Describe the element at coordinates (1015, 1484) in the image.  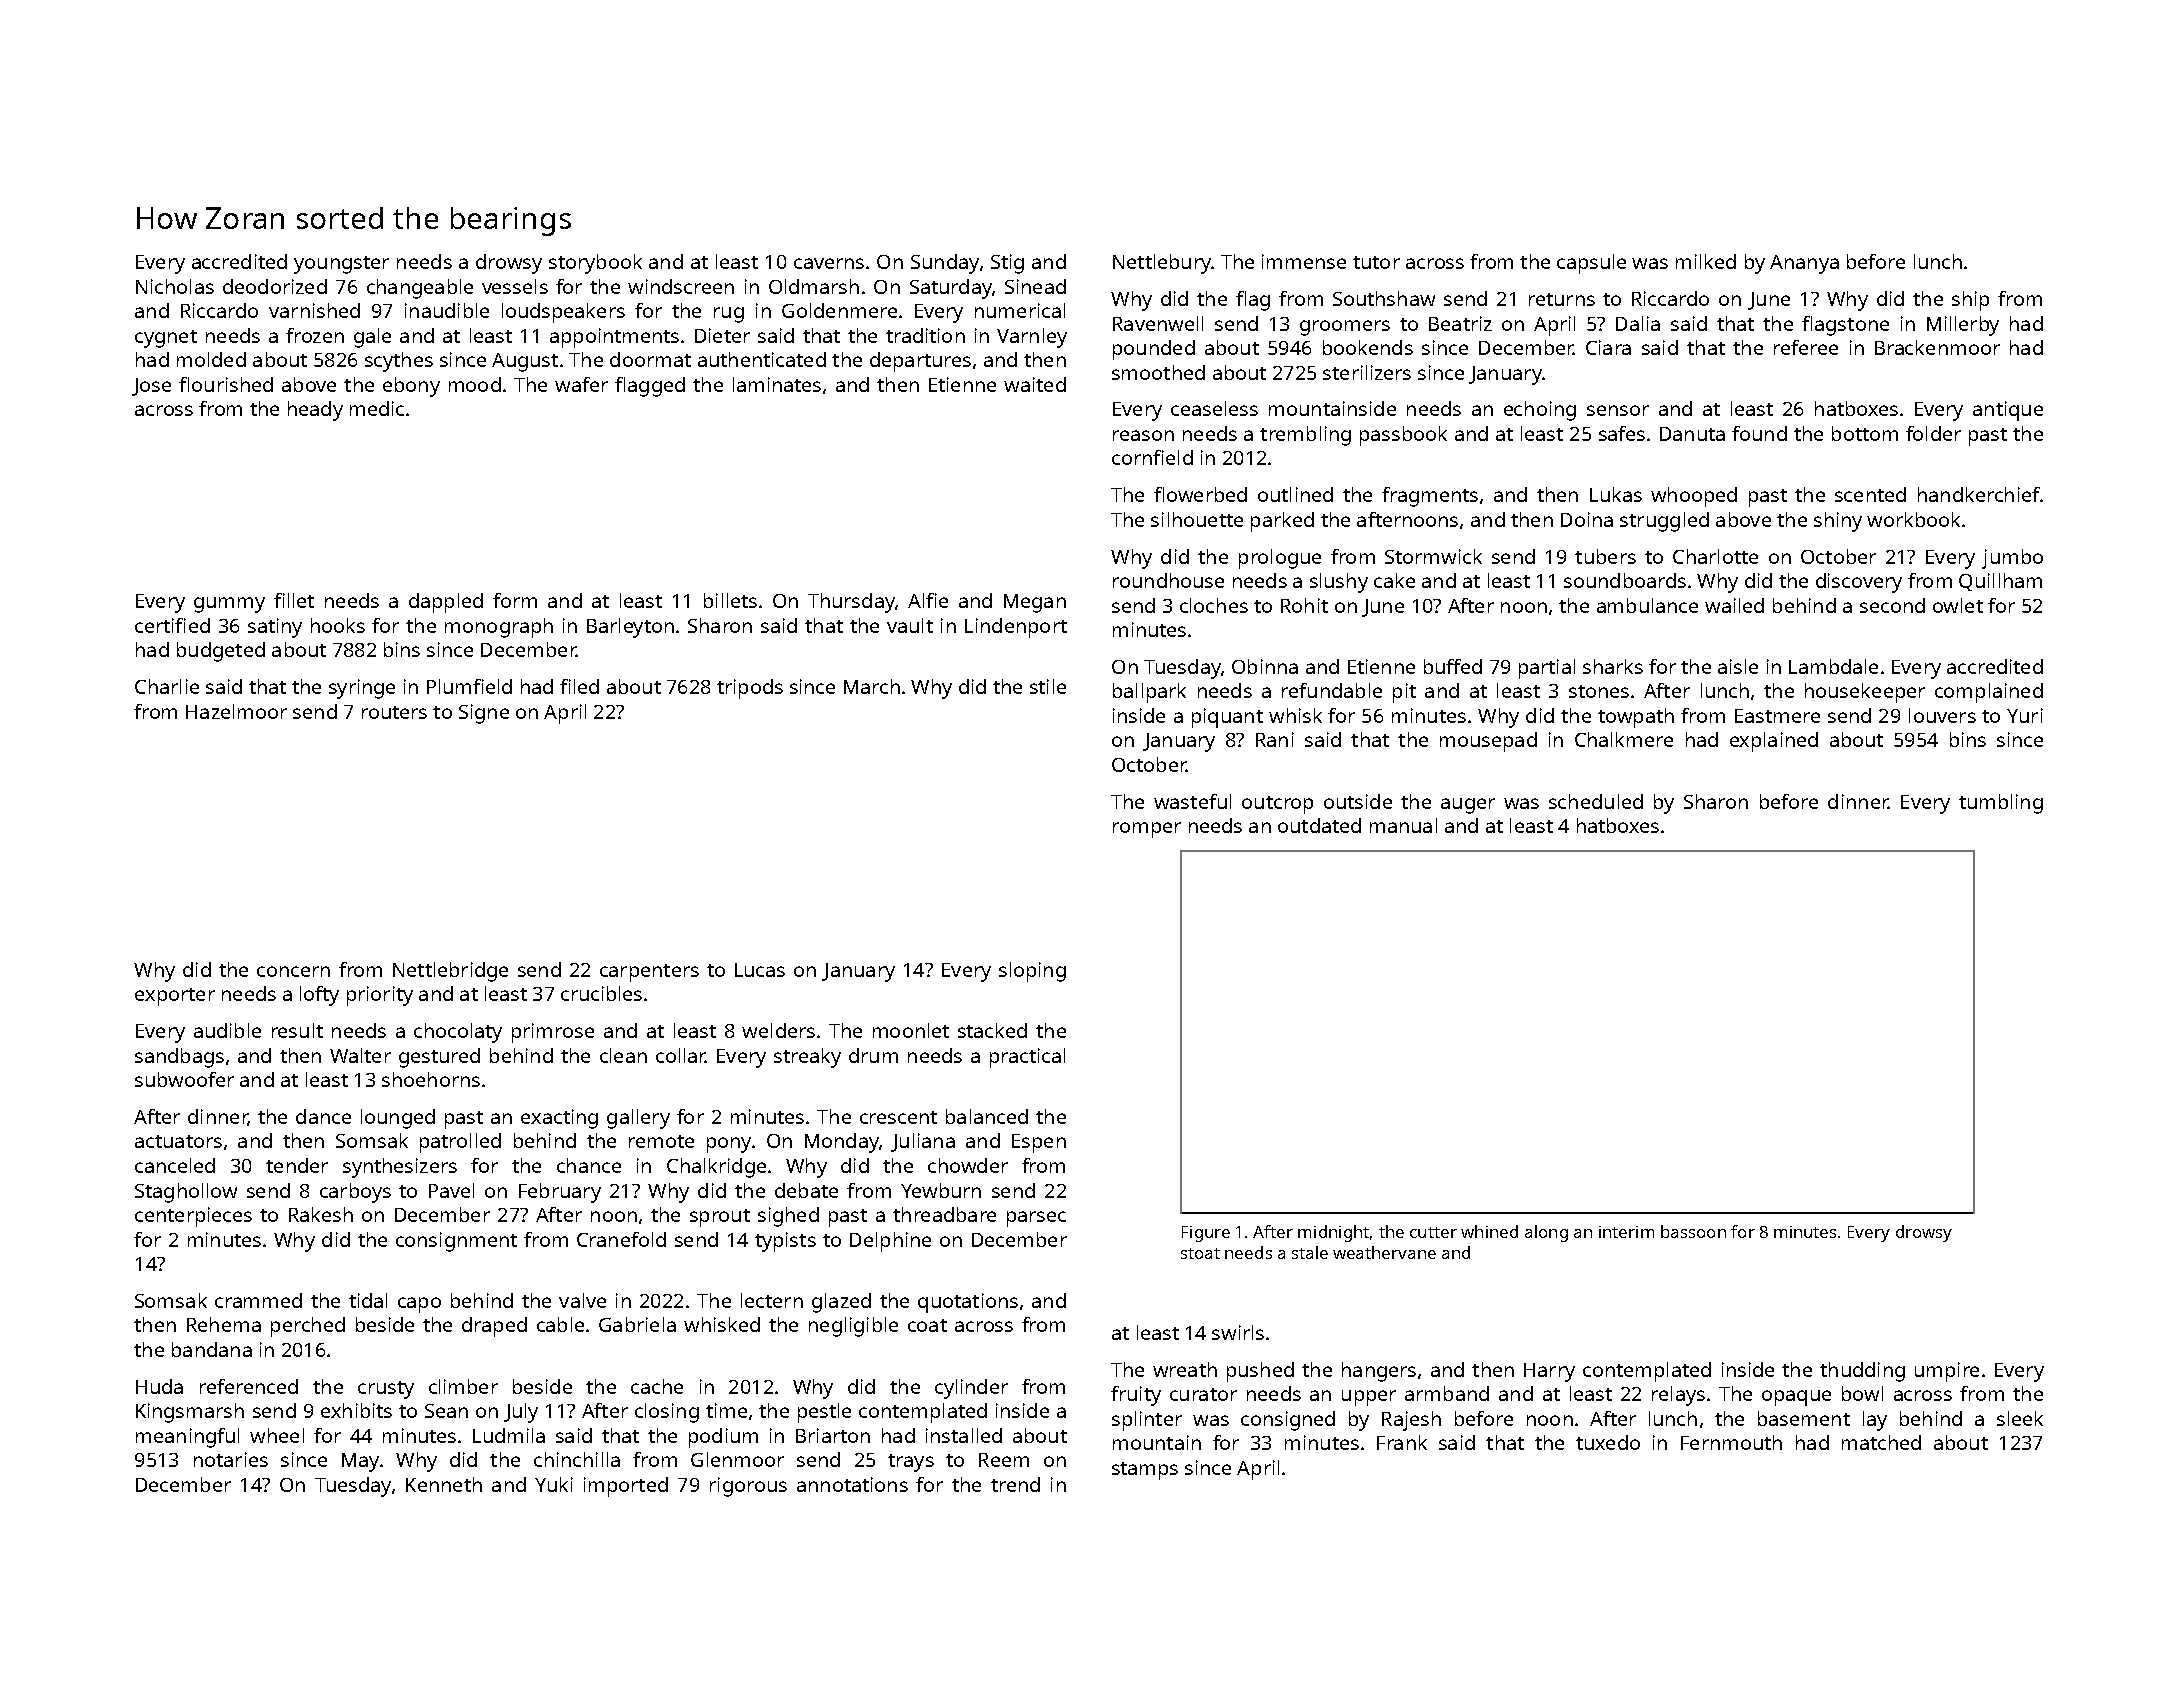
I see `trend` at that location.
